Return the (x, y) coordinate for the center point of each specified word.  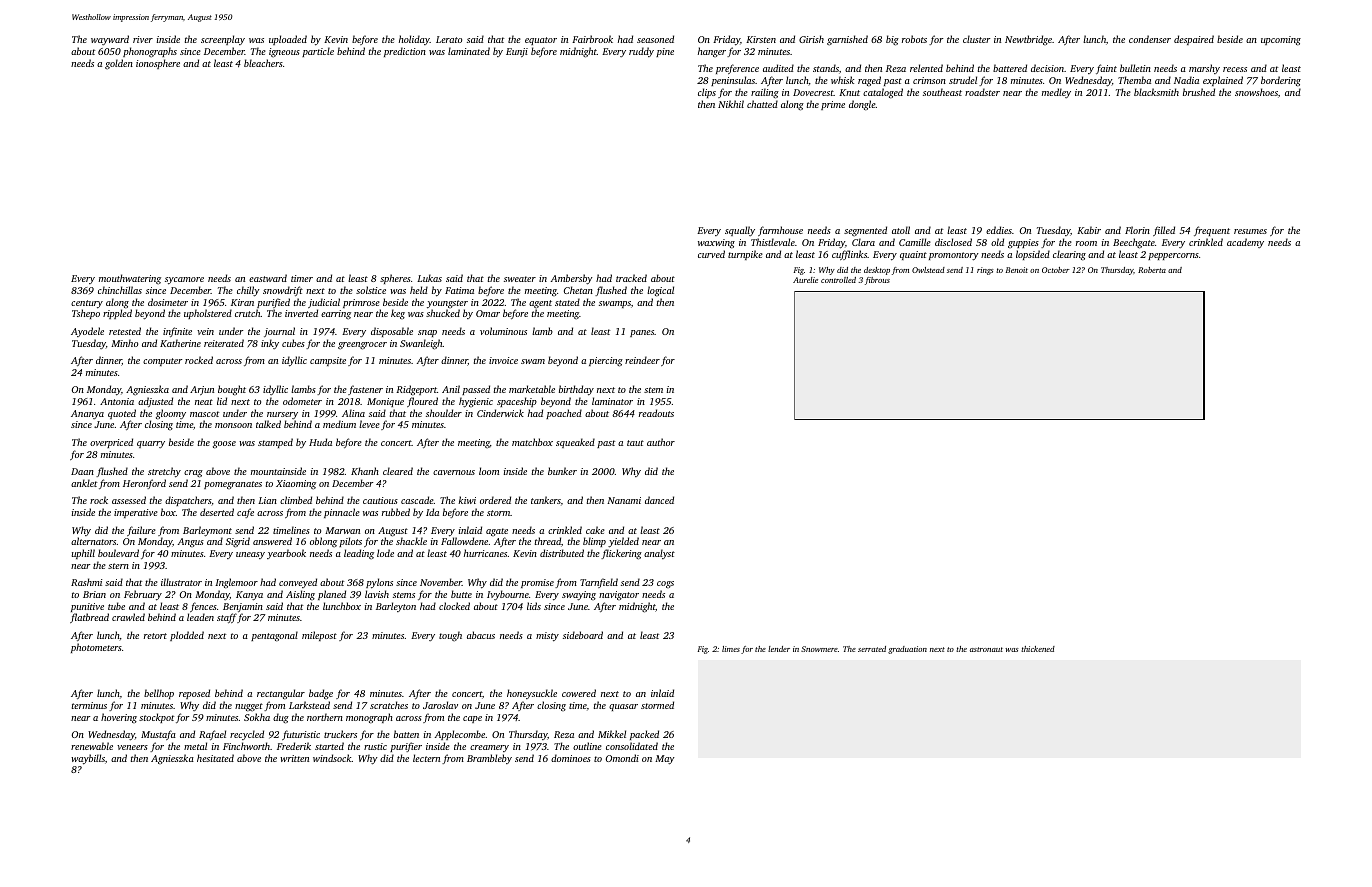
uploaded (288, 40)
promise (537, 583)
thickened (1038, 649)
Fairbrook (592, 39)
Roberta (1152, 270)
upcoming (1281, 41)
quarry (151, 444)
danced (659, 500)
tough (450, 636)
